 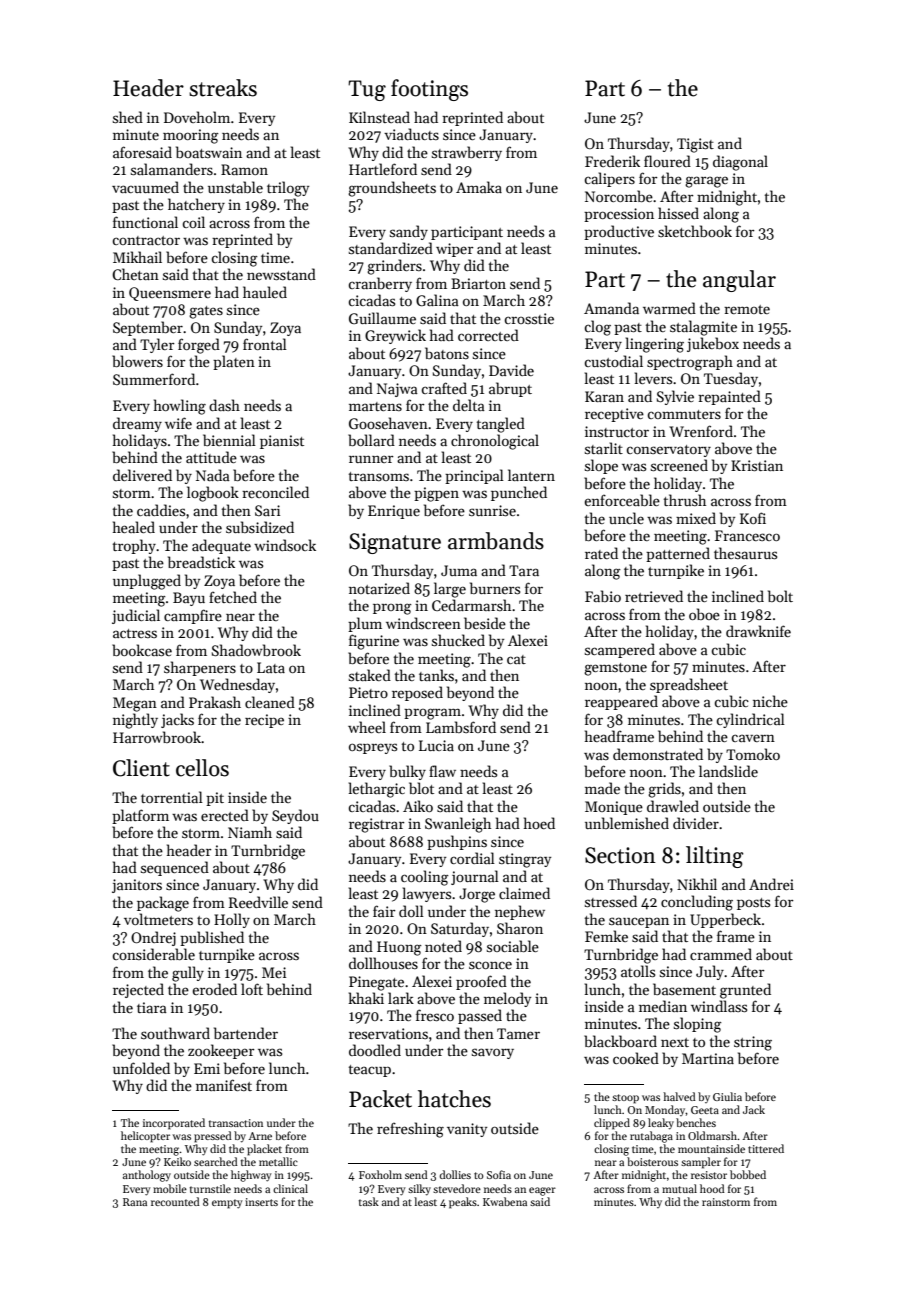 What do you see at coordinates (369, 1201) in the image?
I see `task` at bounding box center [369, 1201].
